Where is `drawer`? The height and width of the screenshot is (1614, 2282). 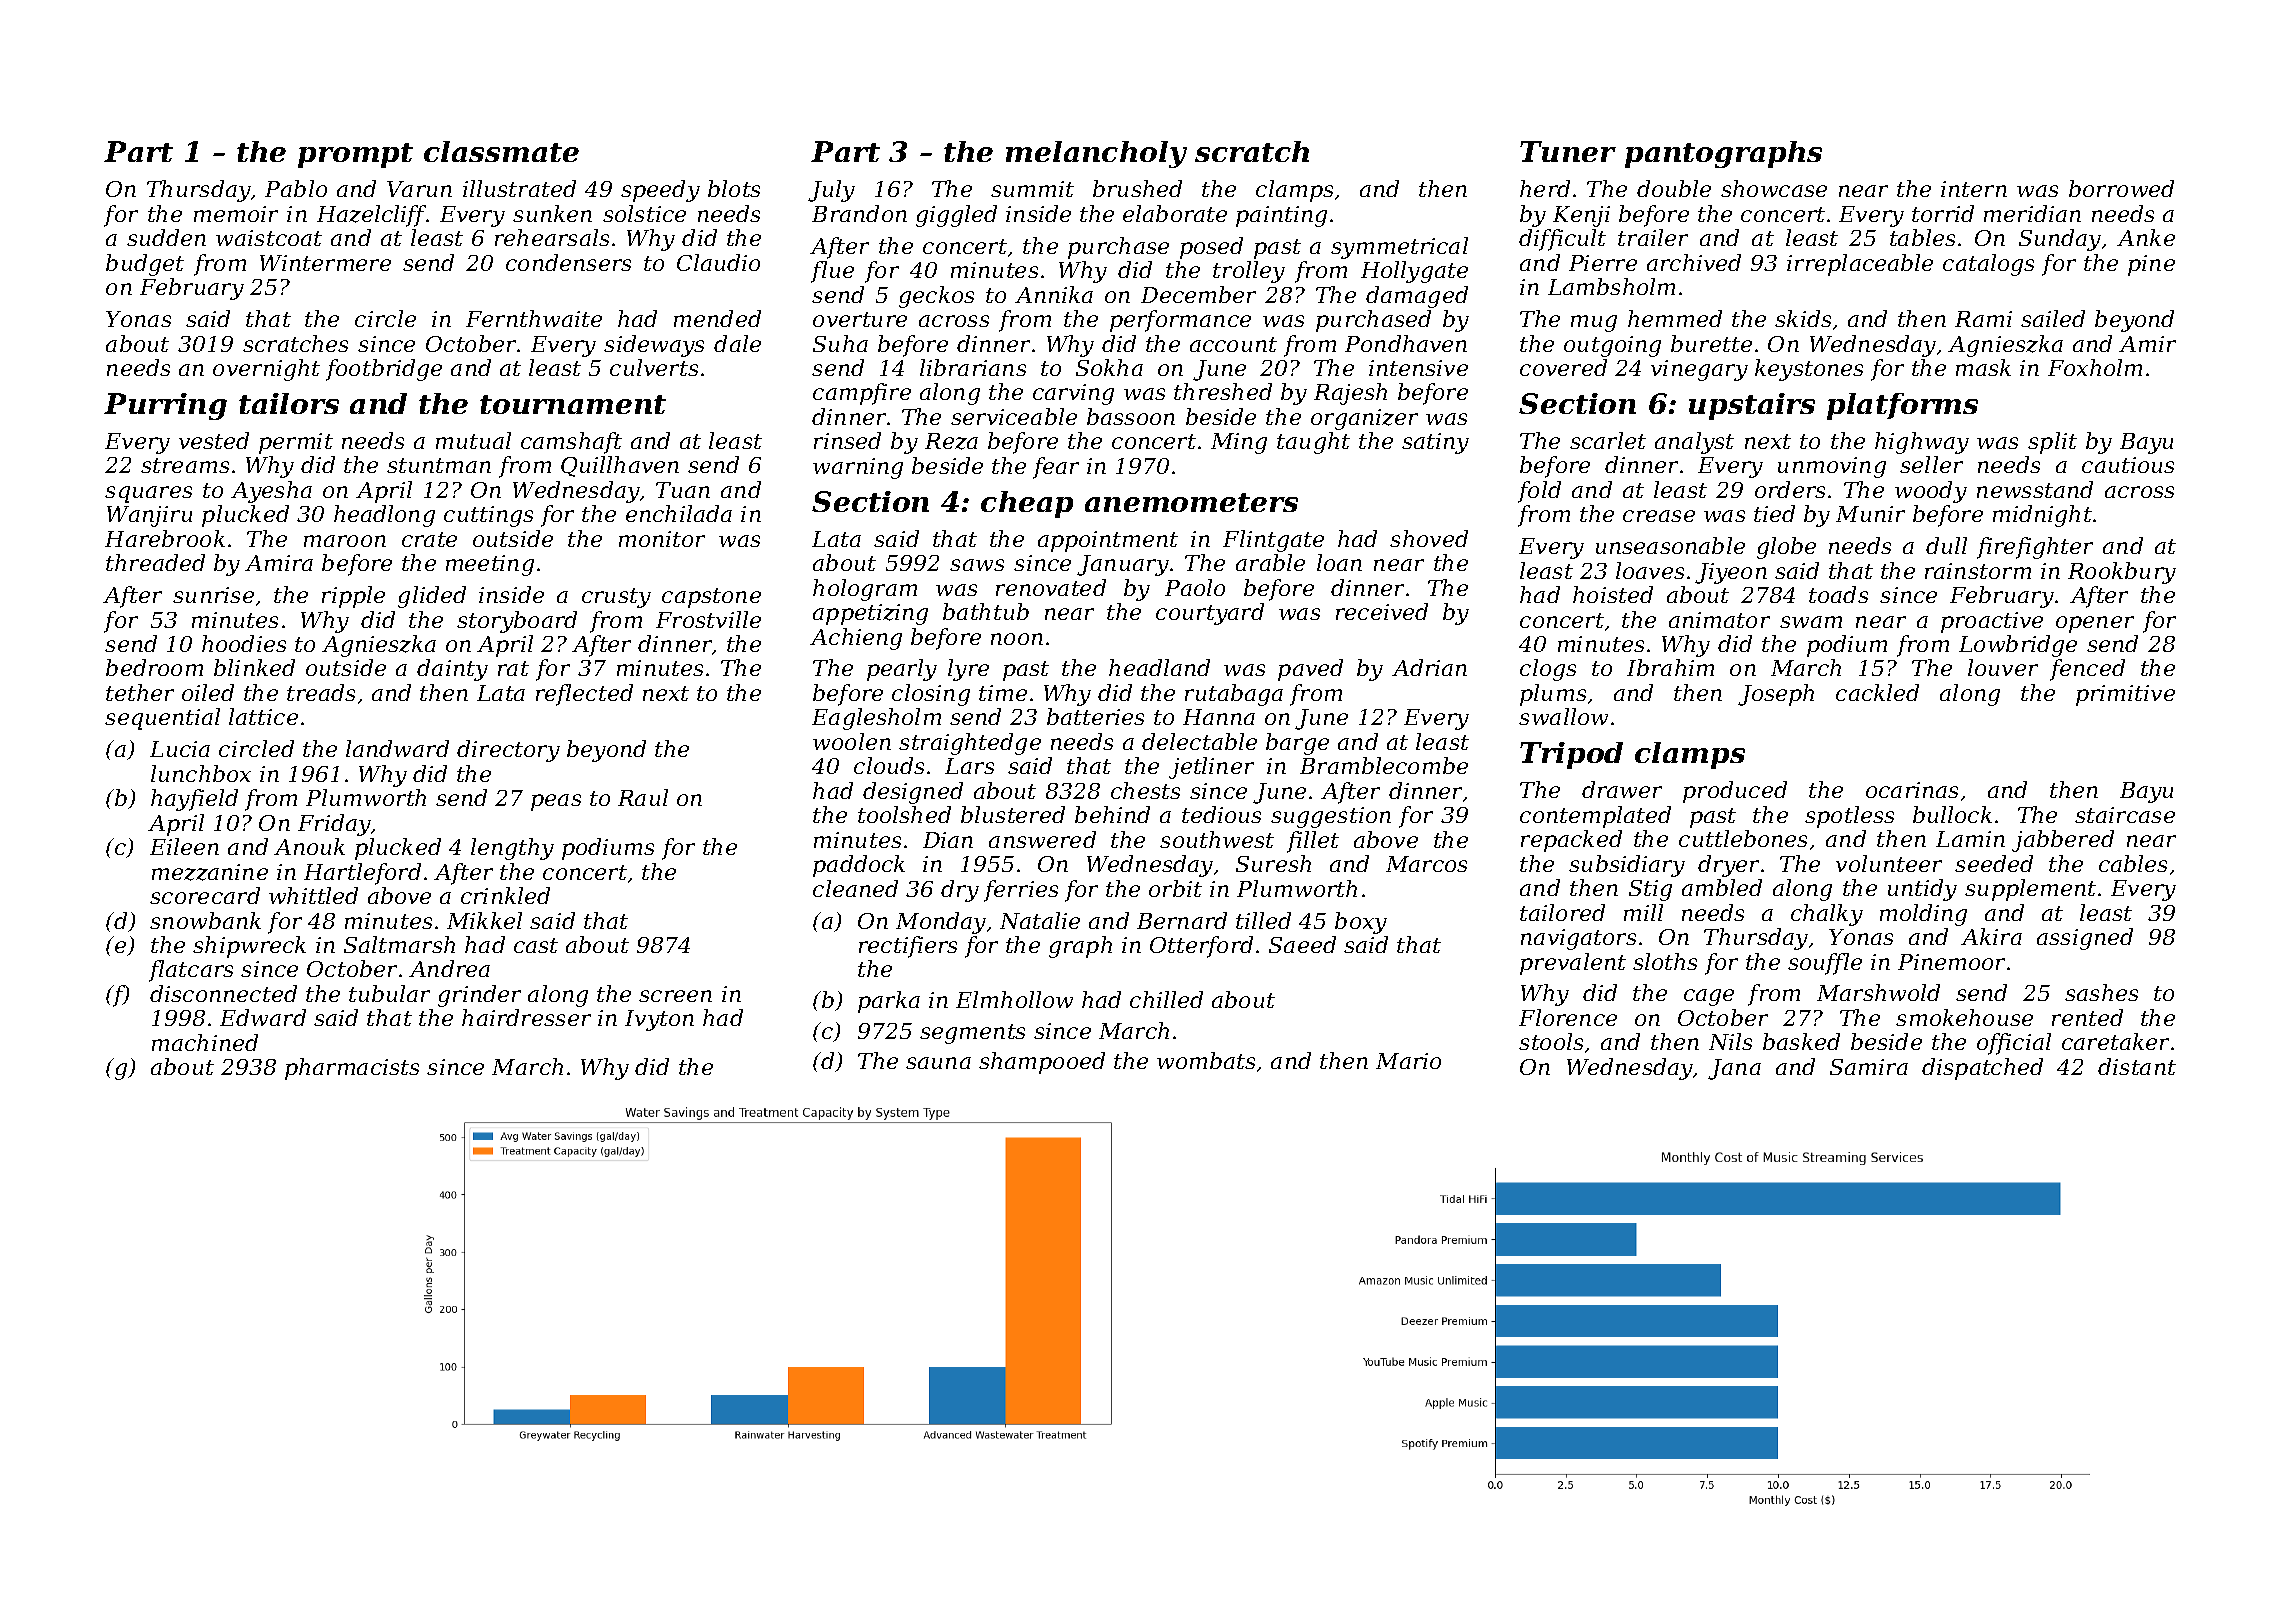
drawer is located at coordinates (1622, 789).
